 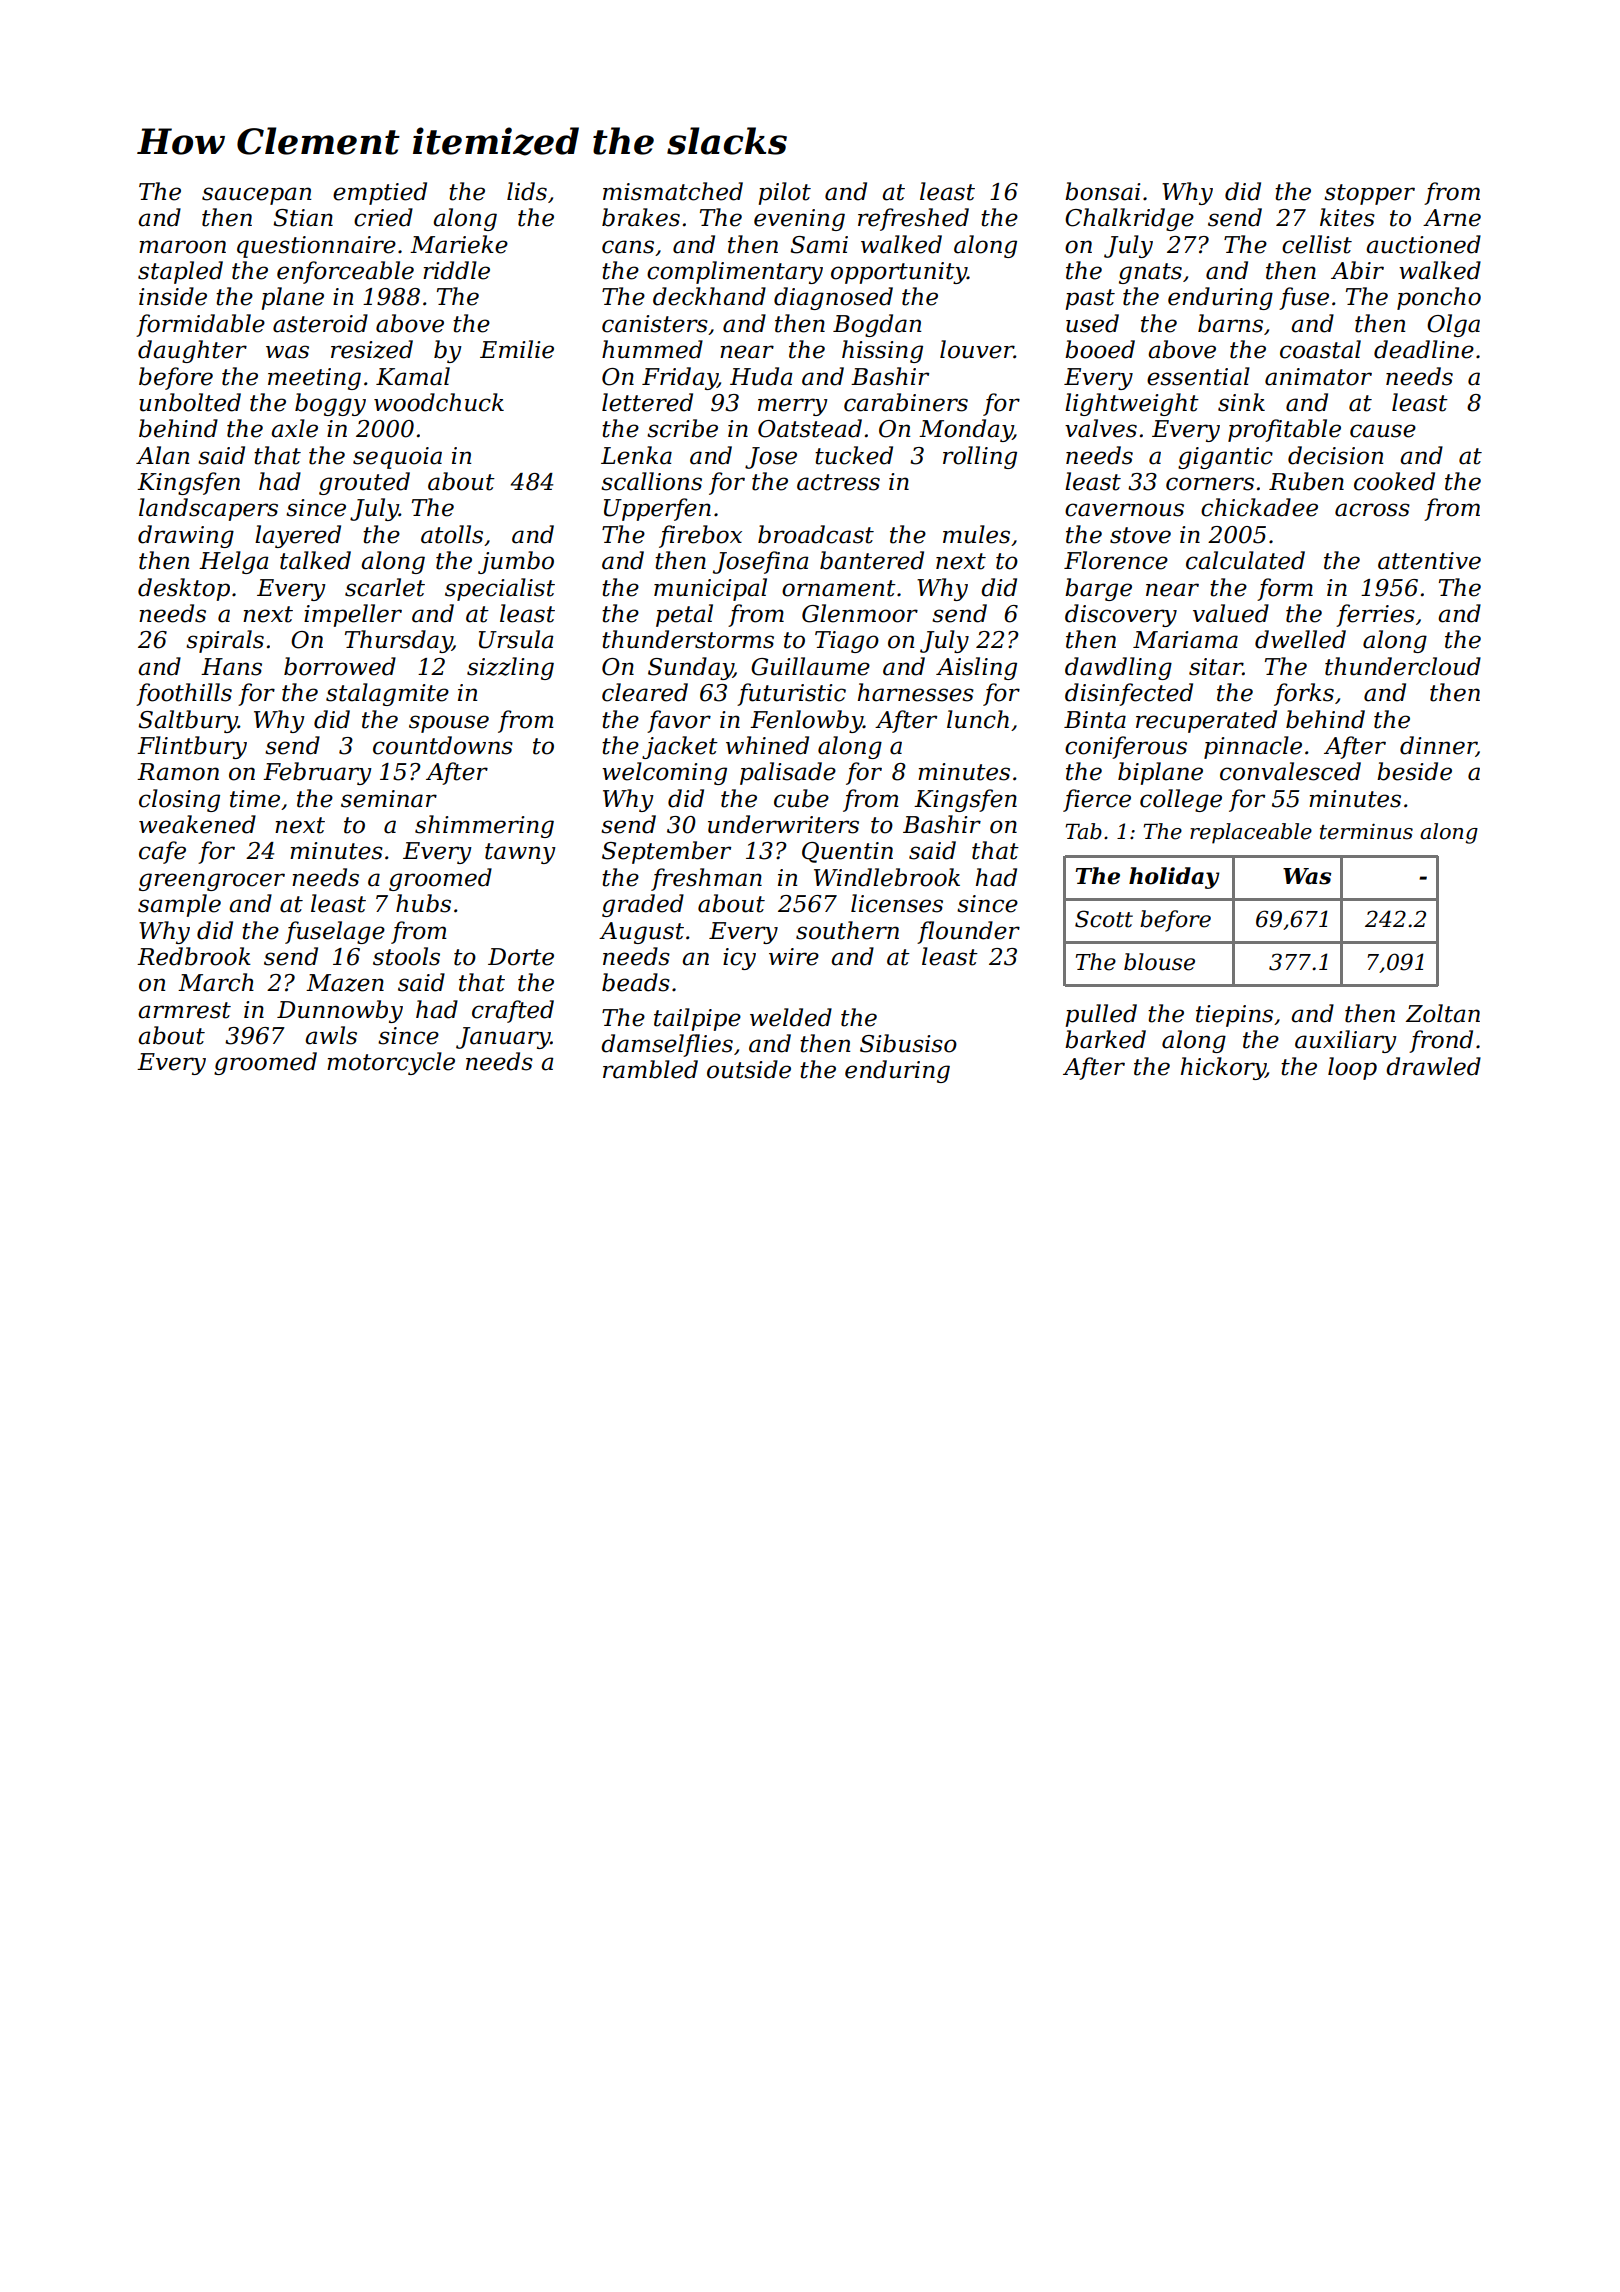 What do you see at coordinates (527, 191) in the image?
I see `lids` at bounding box center [527, 191].
